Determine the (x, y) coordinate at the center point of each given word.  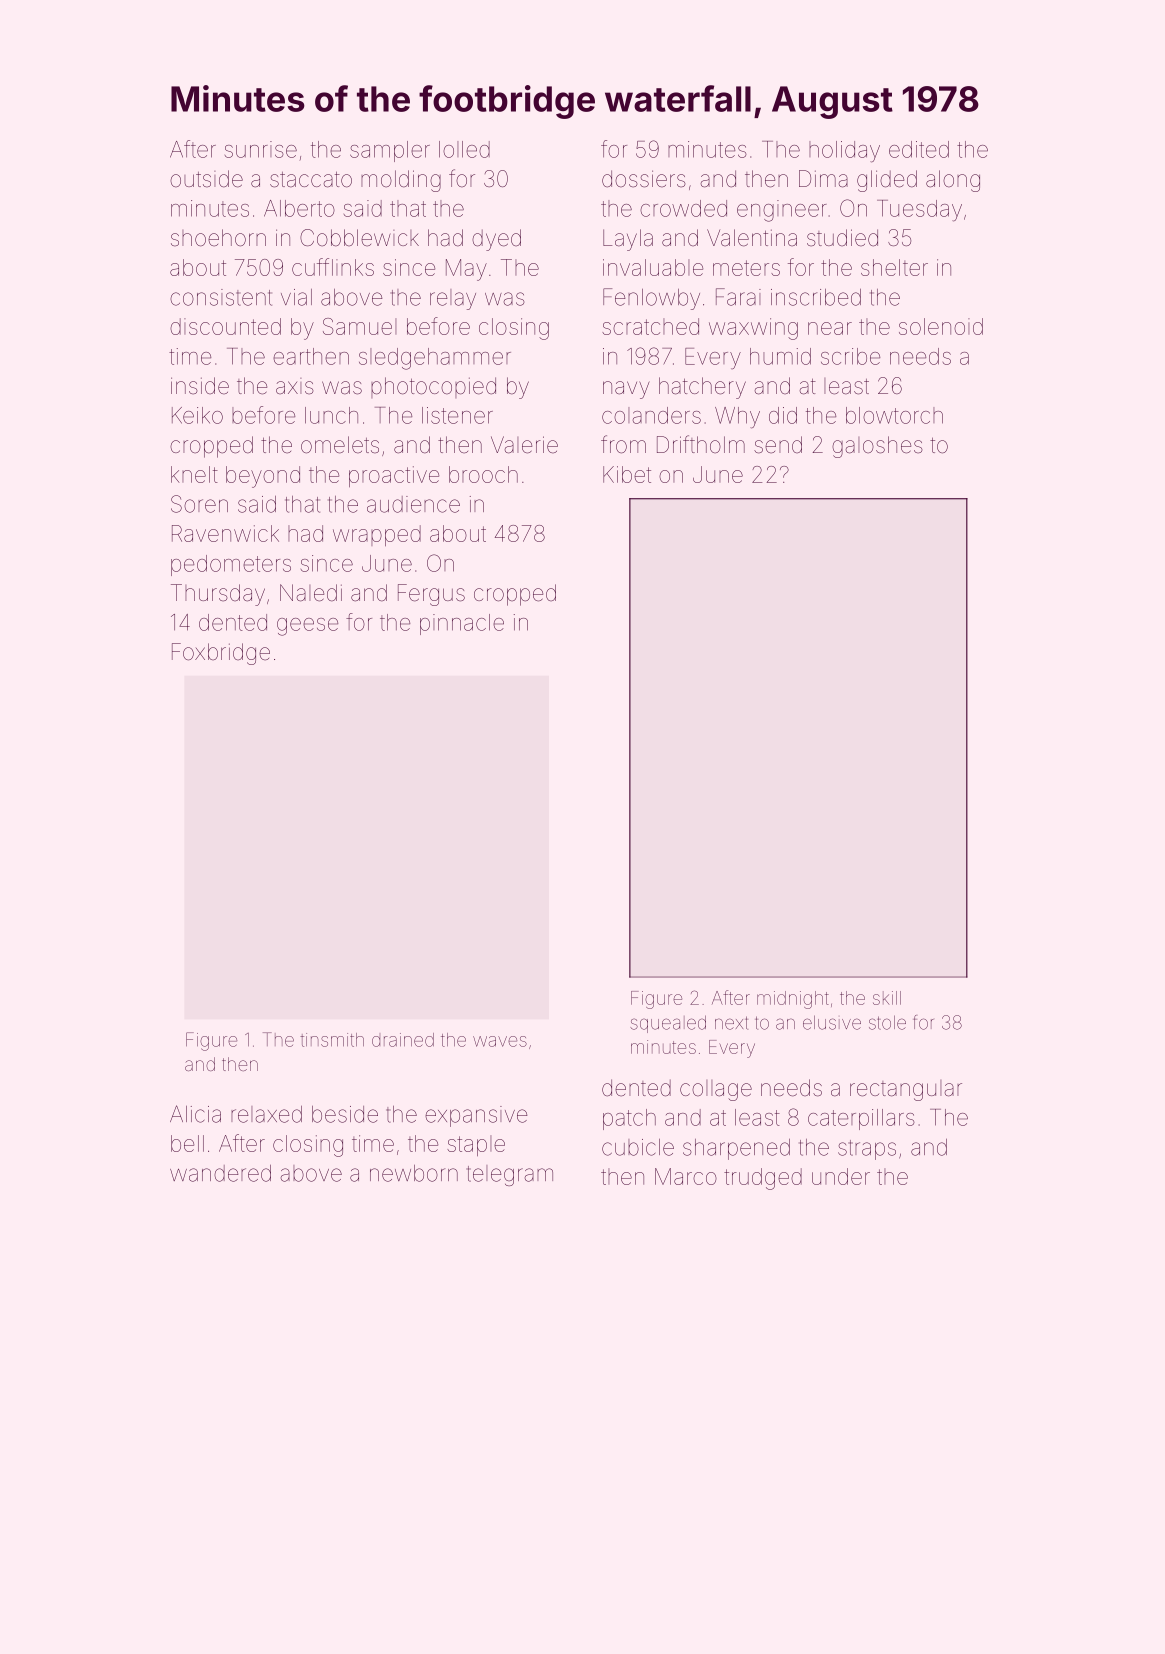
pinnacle (462, 624)
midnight (793, 1000)
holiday (844, 151)
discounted (225, 326)
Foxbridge (221, 654)
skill (887, 998)
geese (307, 627)
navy (626, 390)
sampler (390, 151)
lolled (464, 149)
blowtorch (894, 415)
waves (500, 1041)
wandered (220, 1173)
